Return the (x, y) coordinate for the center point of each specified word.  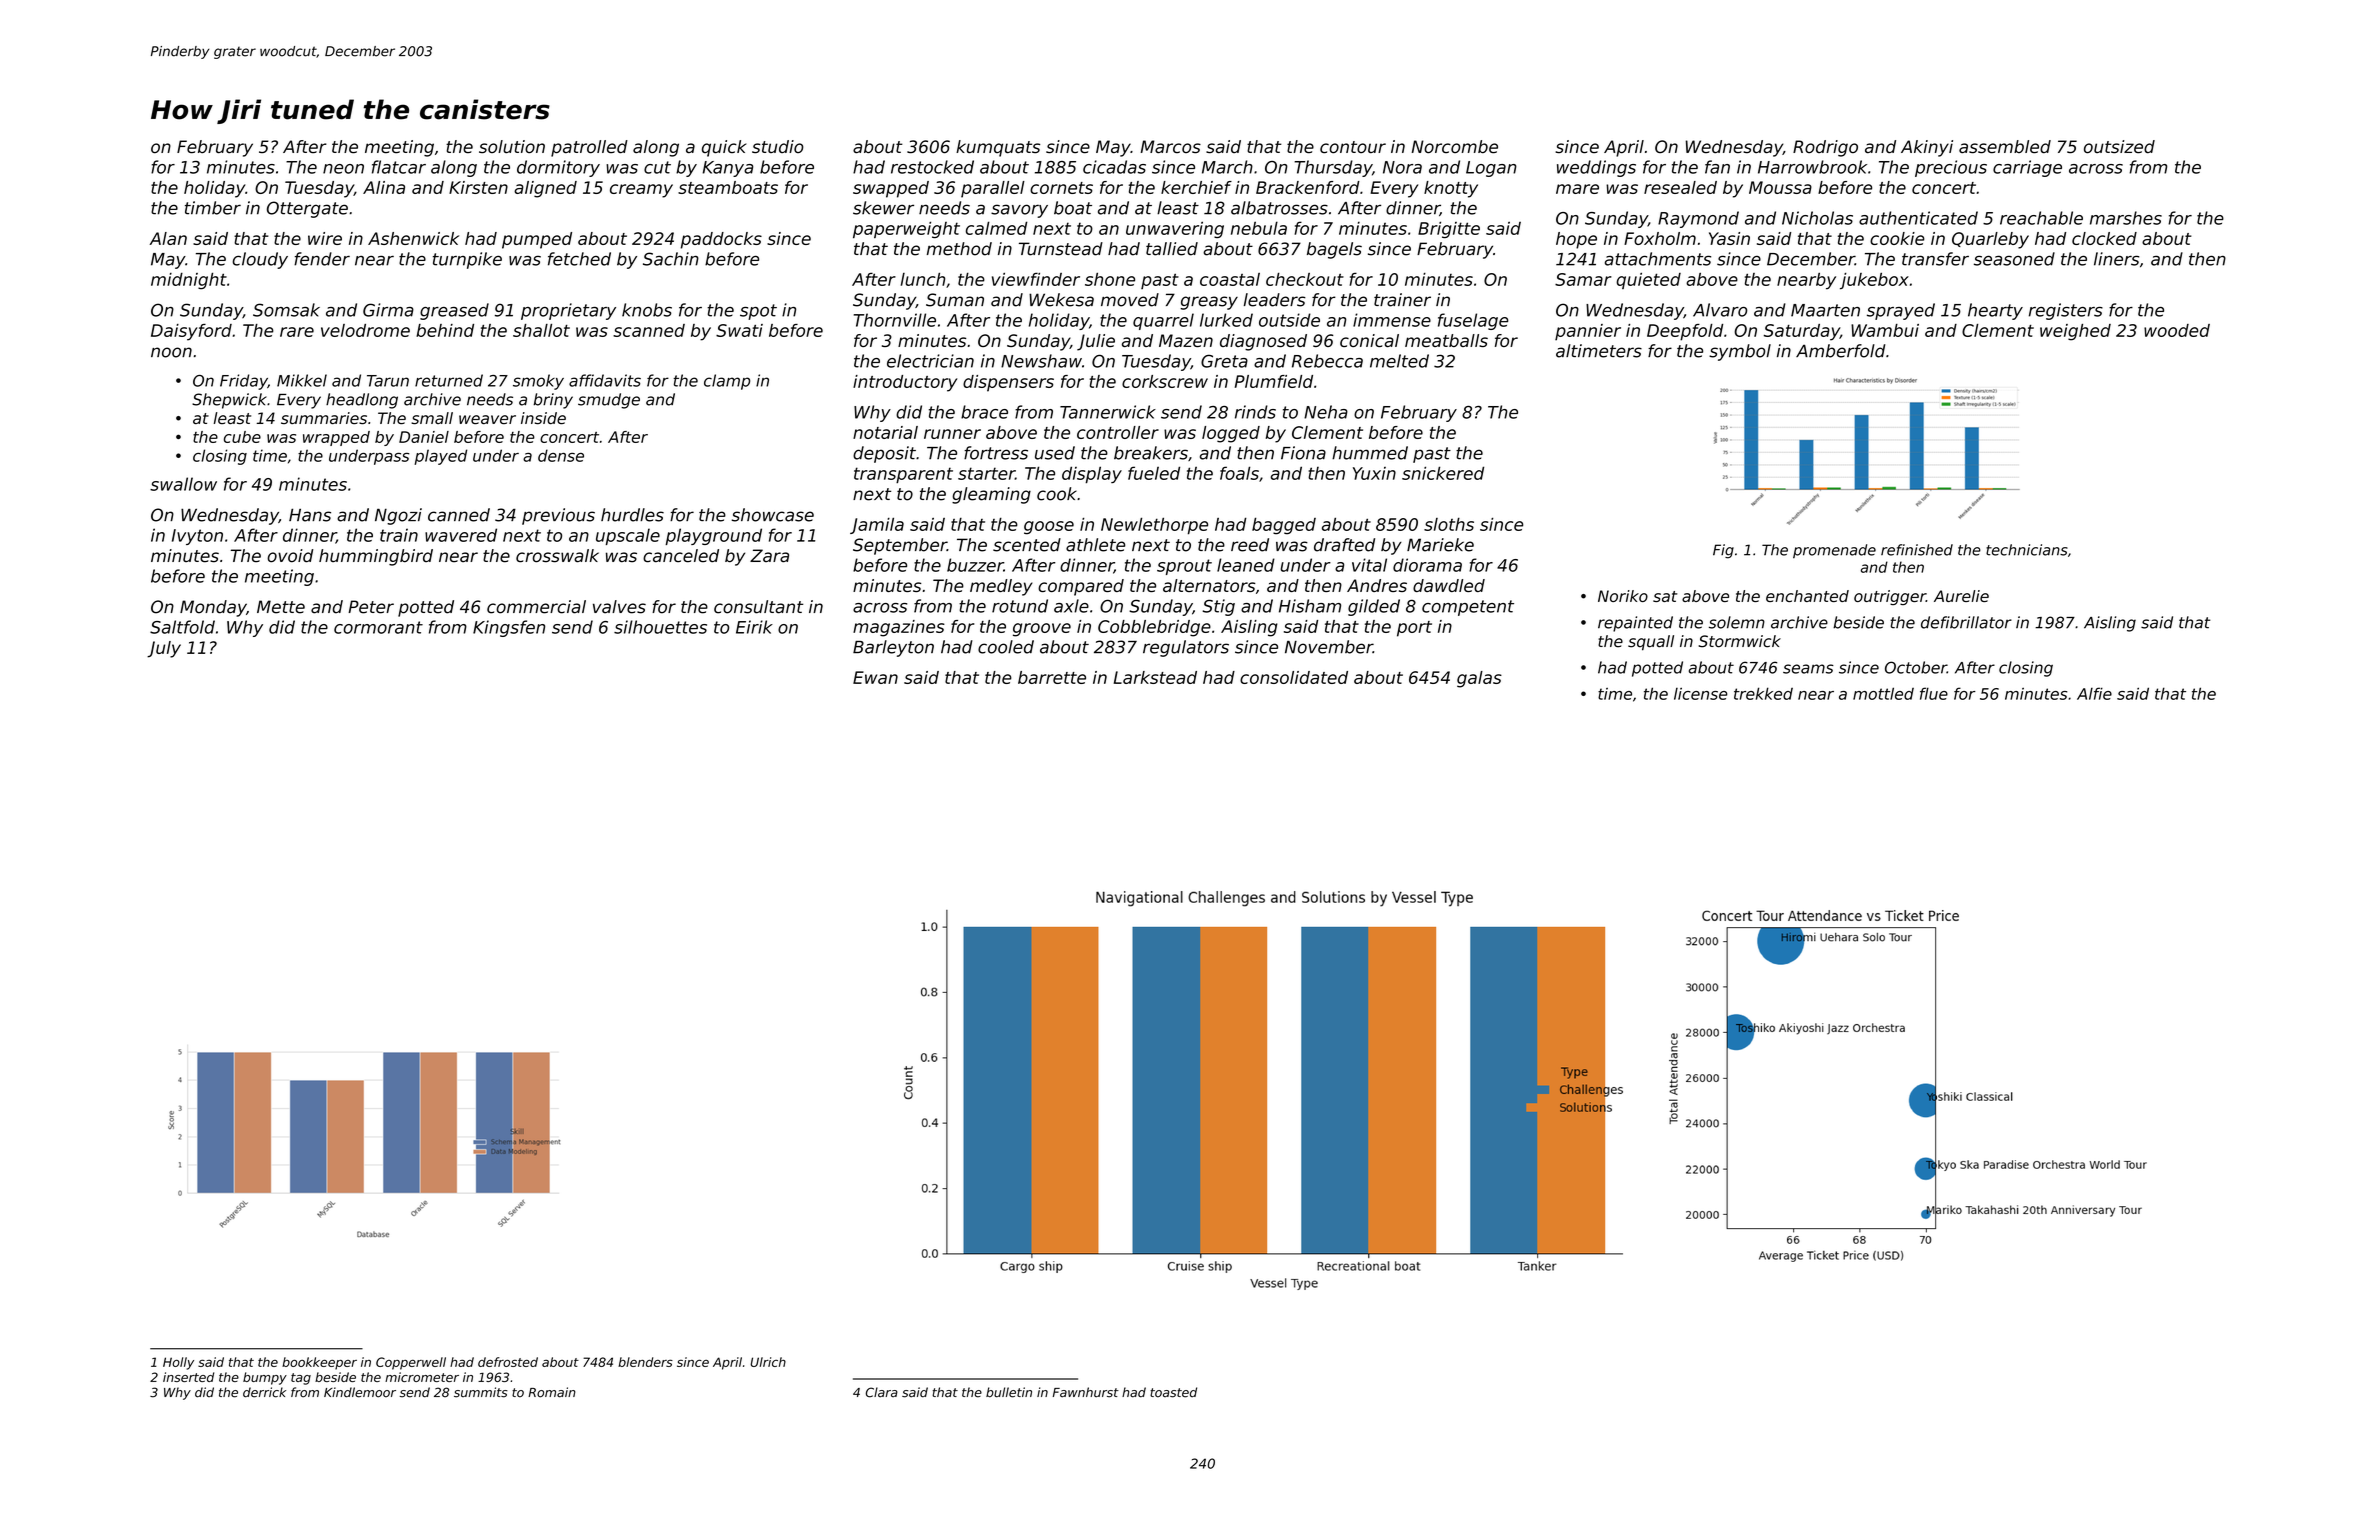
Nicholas (1817, 218)
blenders (645, 1362)
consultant (758, 607)
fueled (1154, 473)
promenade (1834, 551)
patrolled (589, 148)
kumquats (998, 148)
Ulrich (768, 1362)
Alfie (2094, 693)
